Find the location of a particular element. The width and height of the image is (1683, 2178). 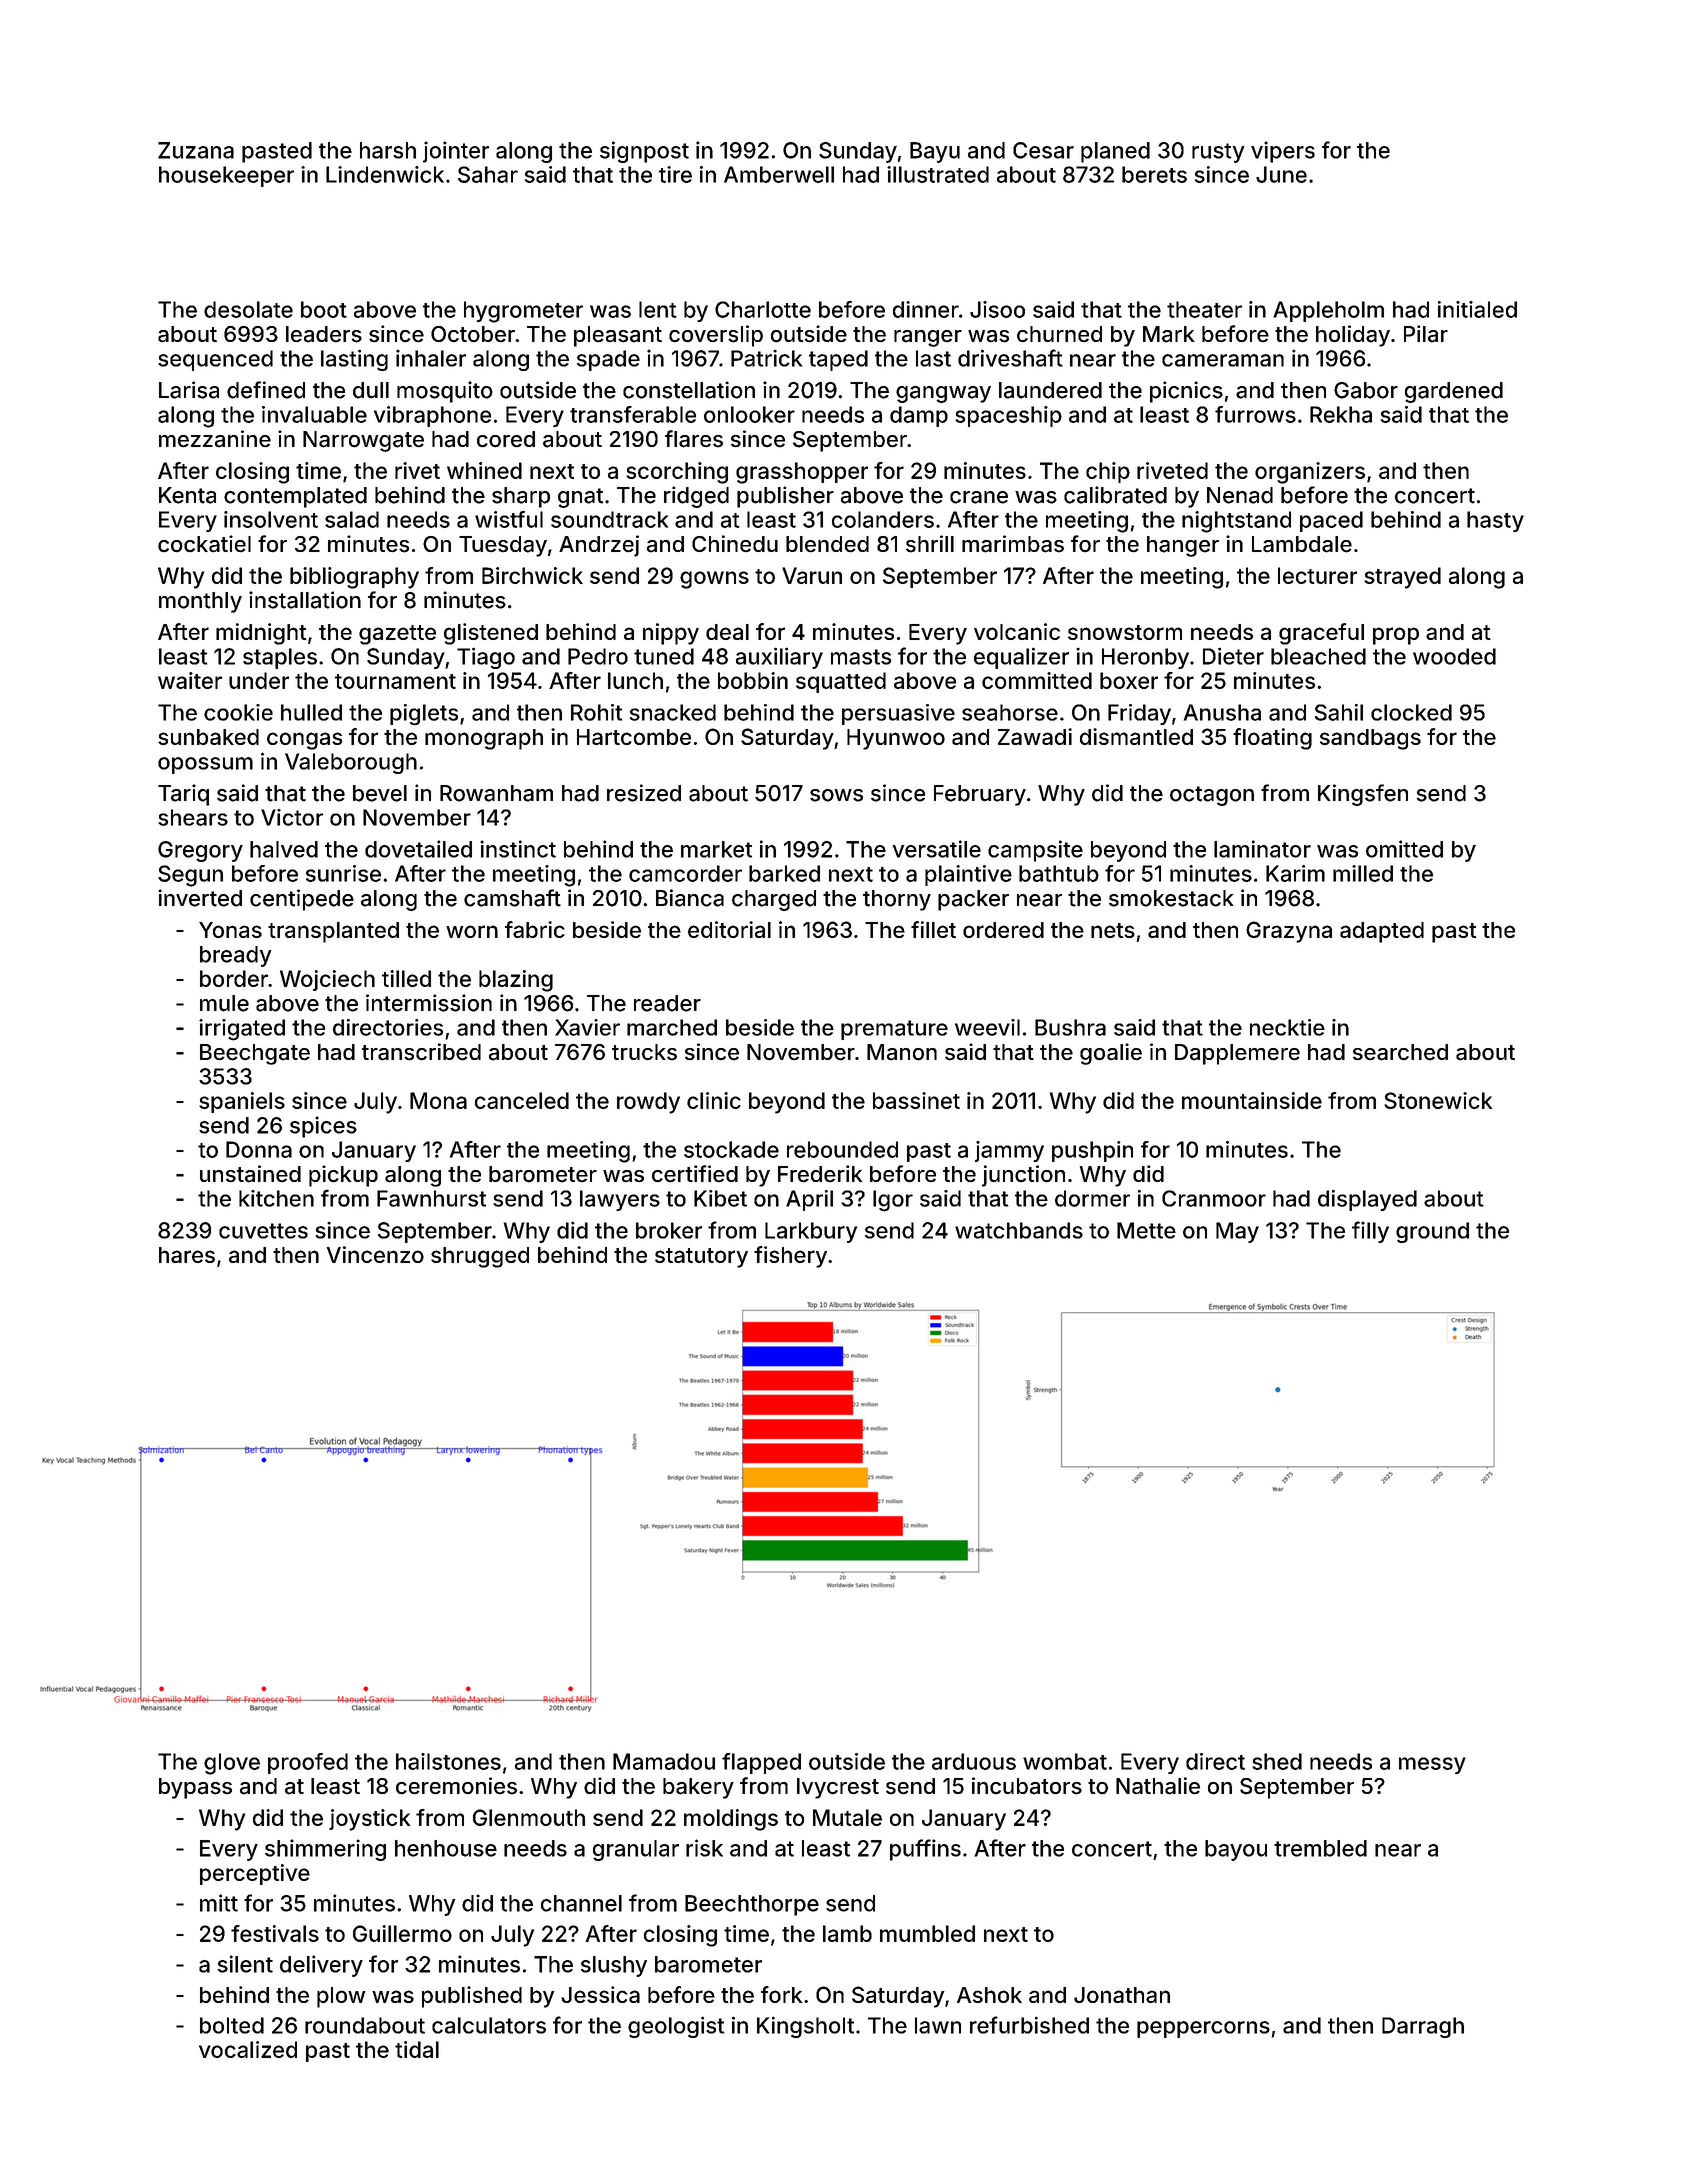

Yonas is located at coordinates (230, 930).
